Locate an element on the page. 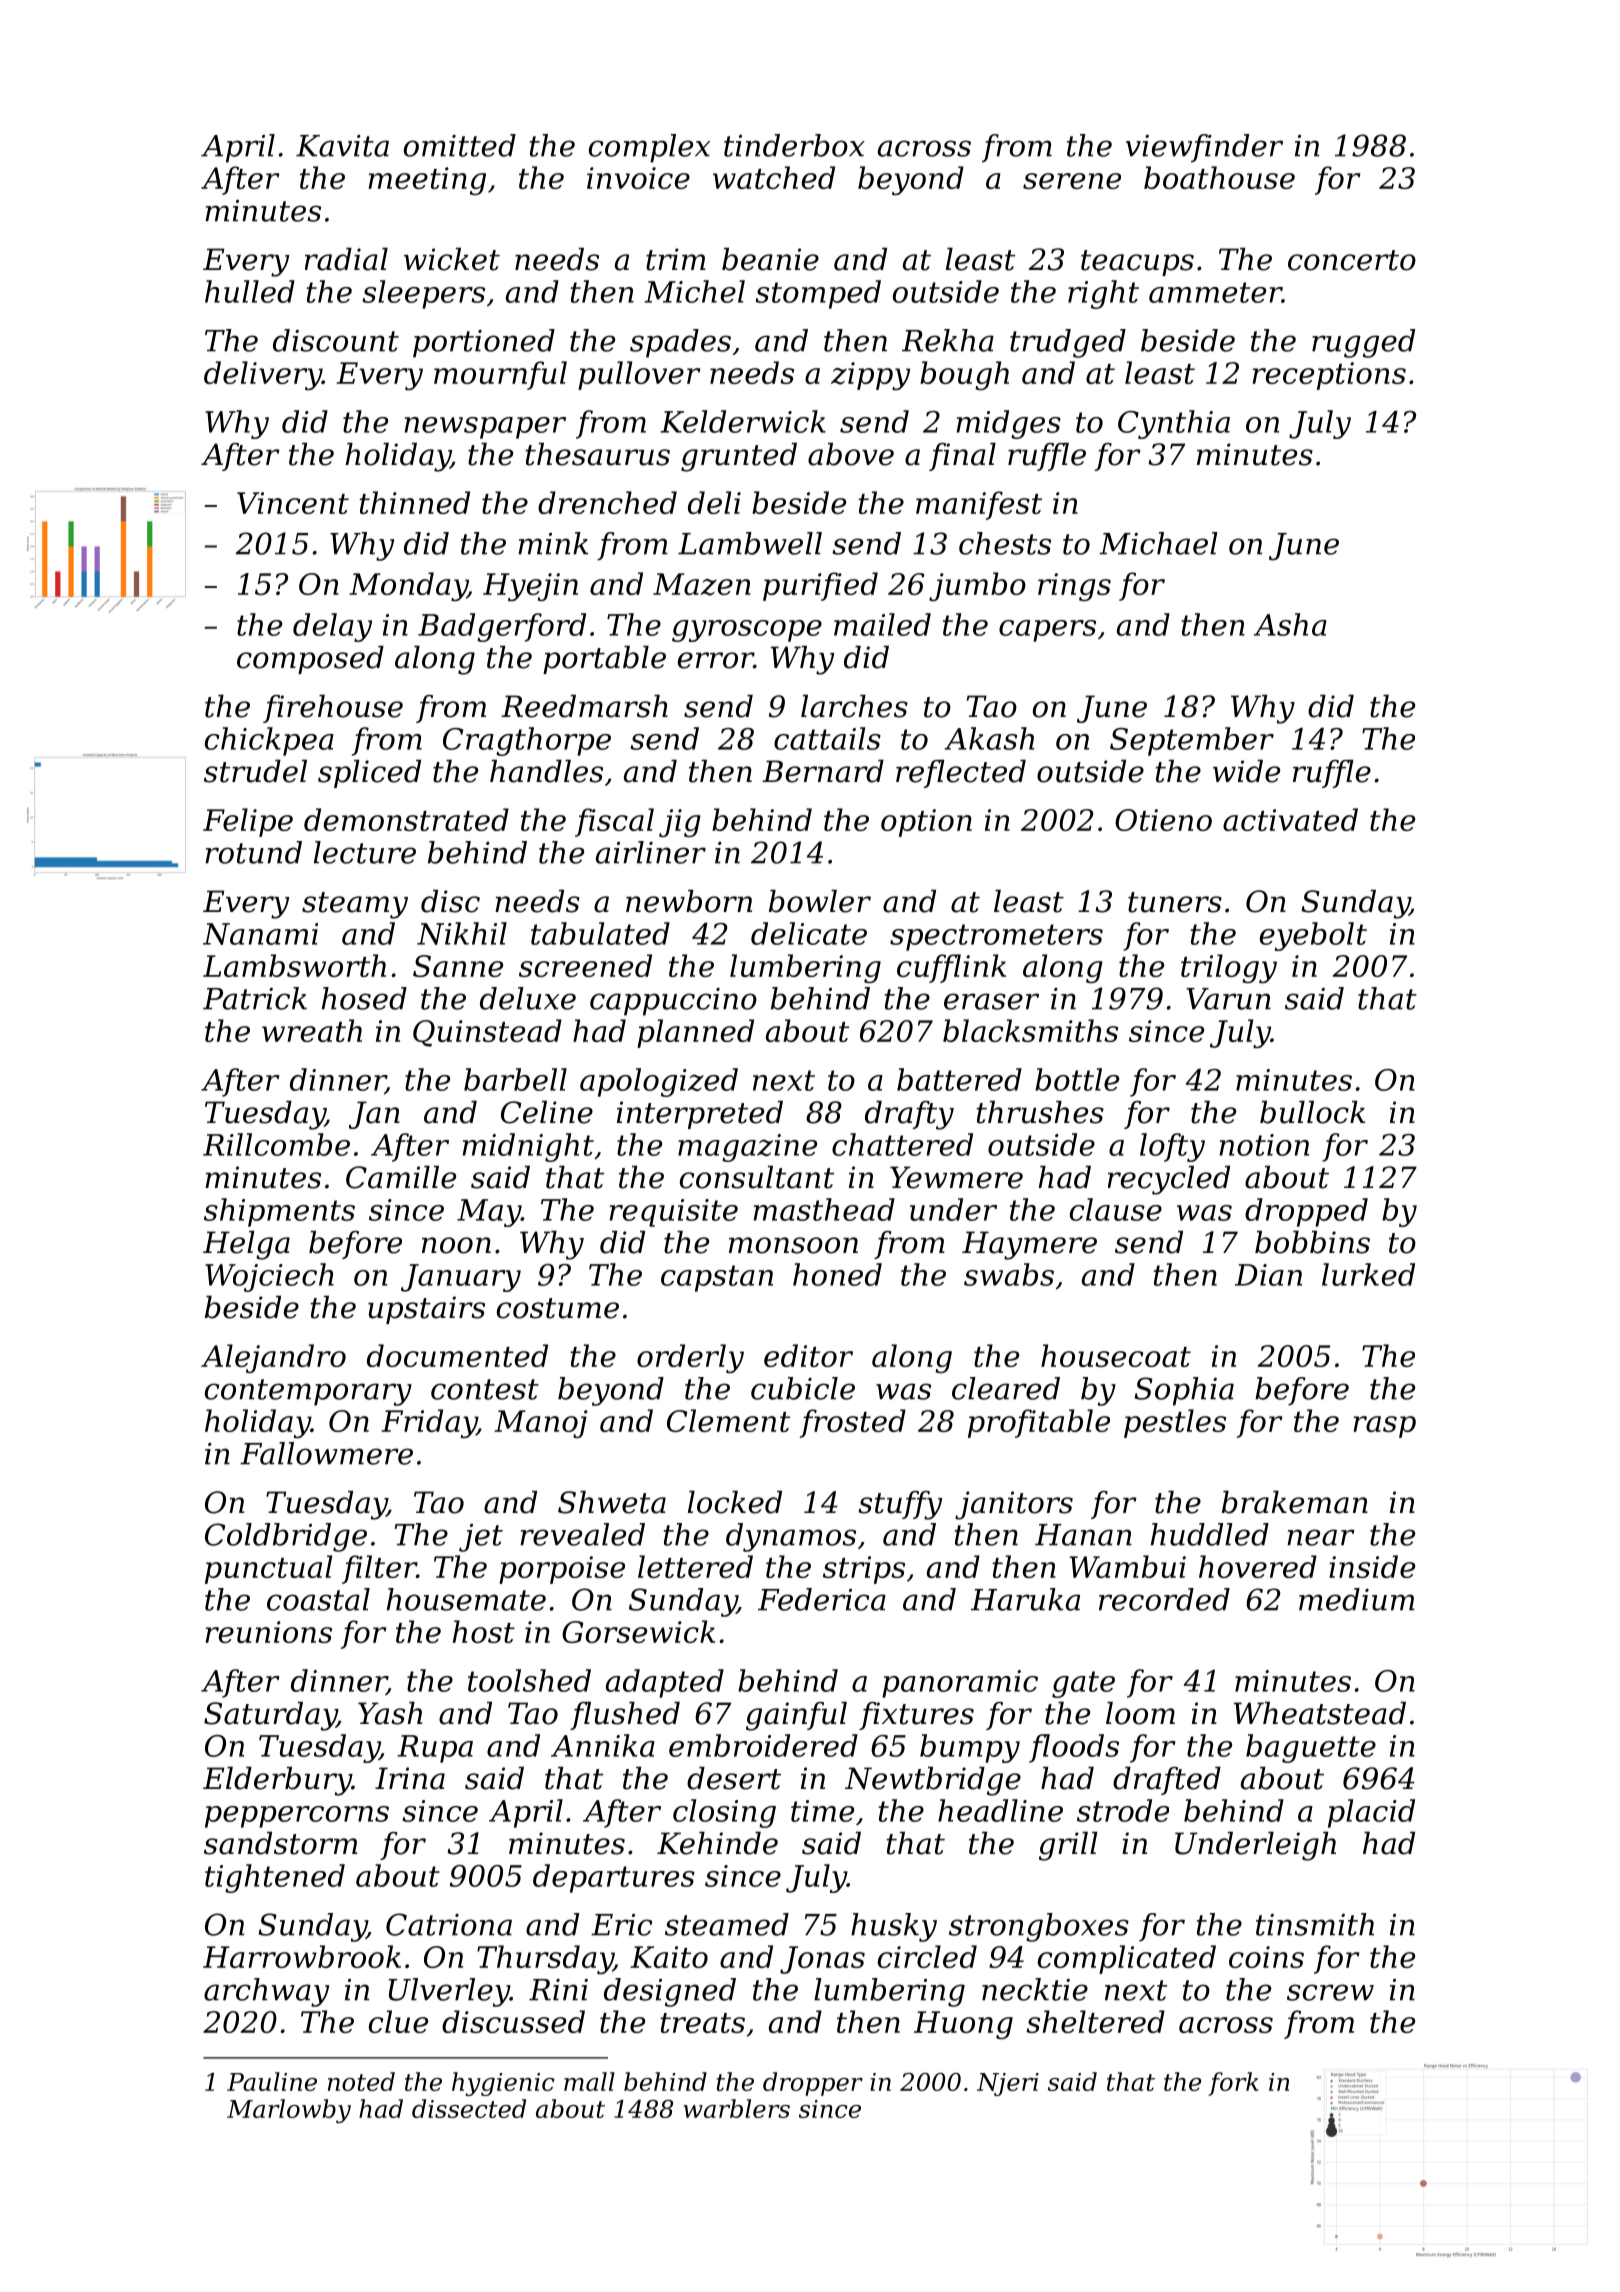 This document has height=2292, width=1620. requisite is located at coordinates (674, 1213).
